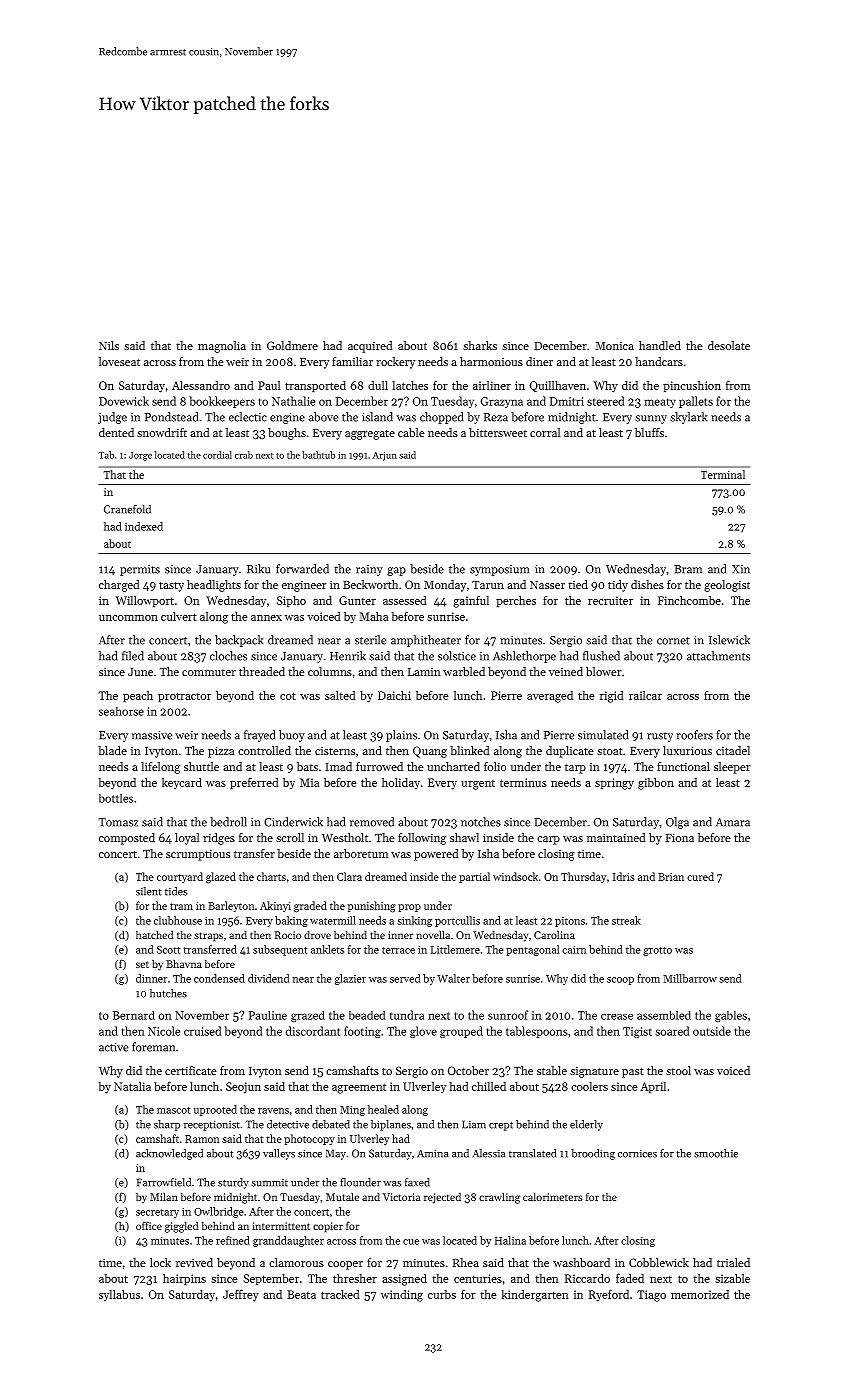 The height and width of the image is (1400, 849). I want to click on loveseat, so click(119, 361).
